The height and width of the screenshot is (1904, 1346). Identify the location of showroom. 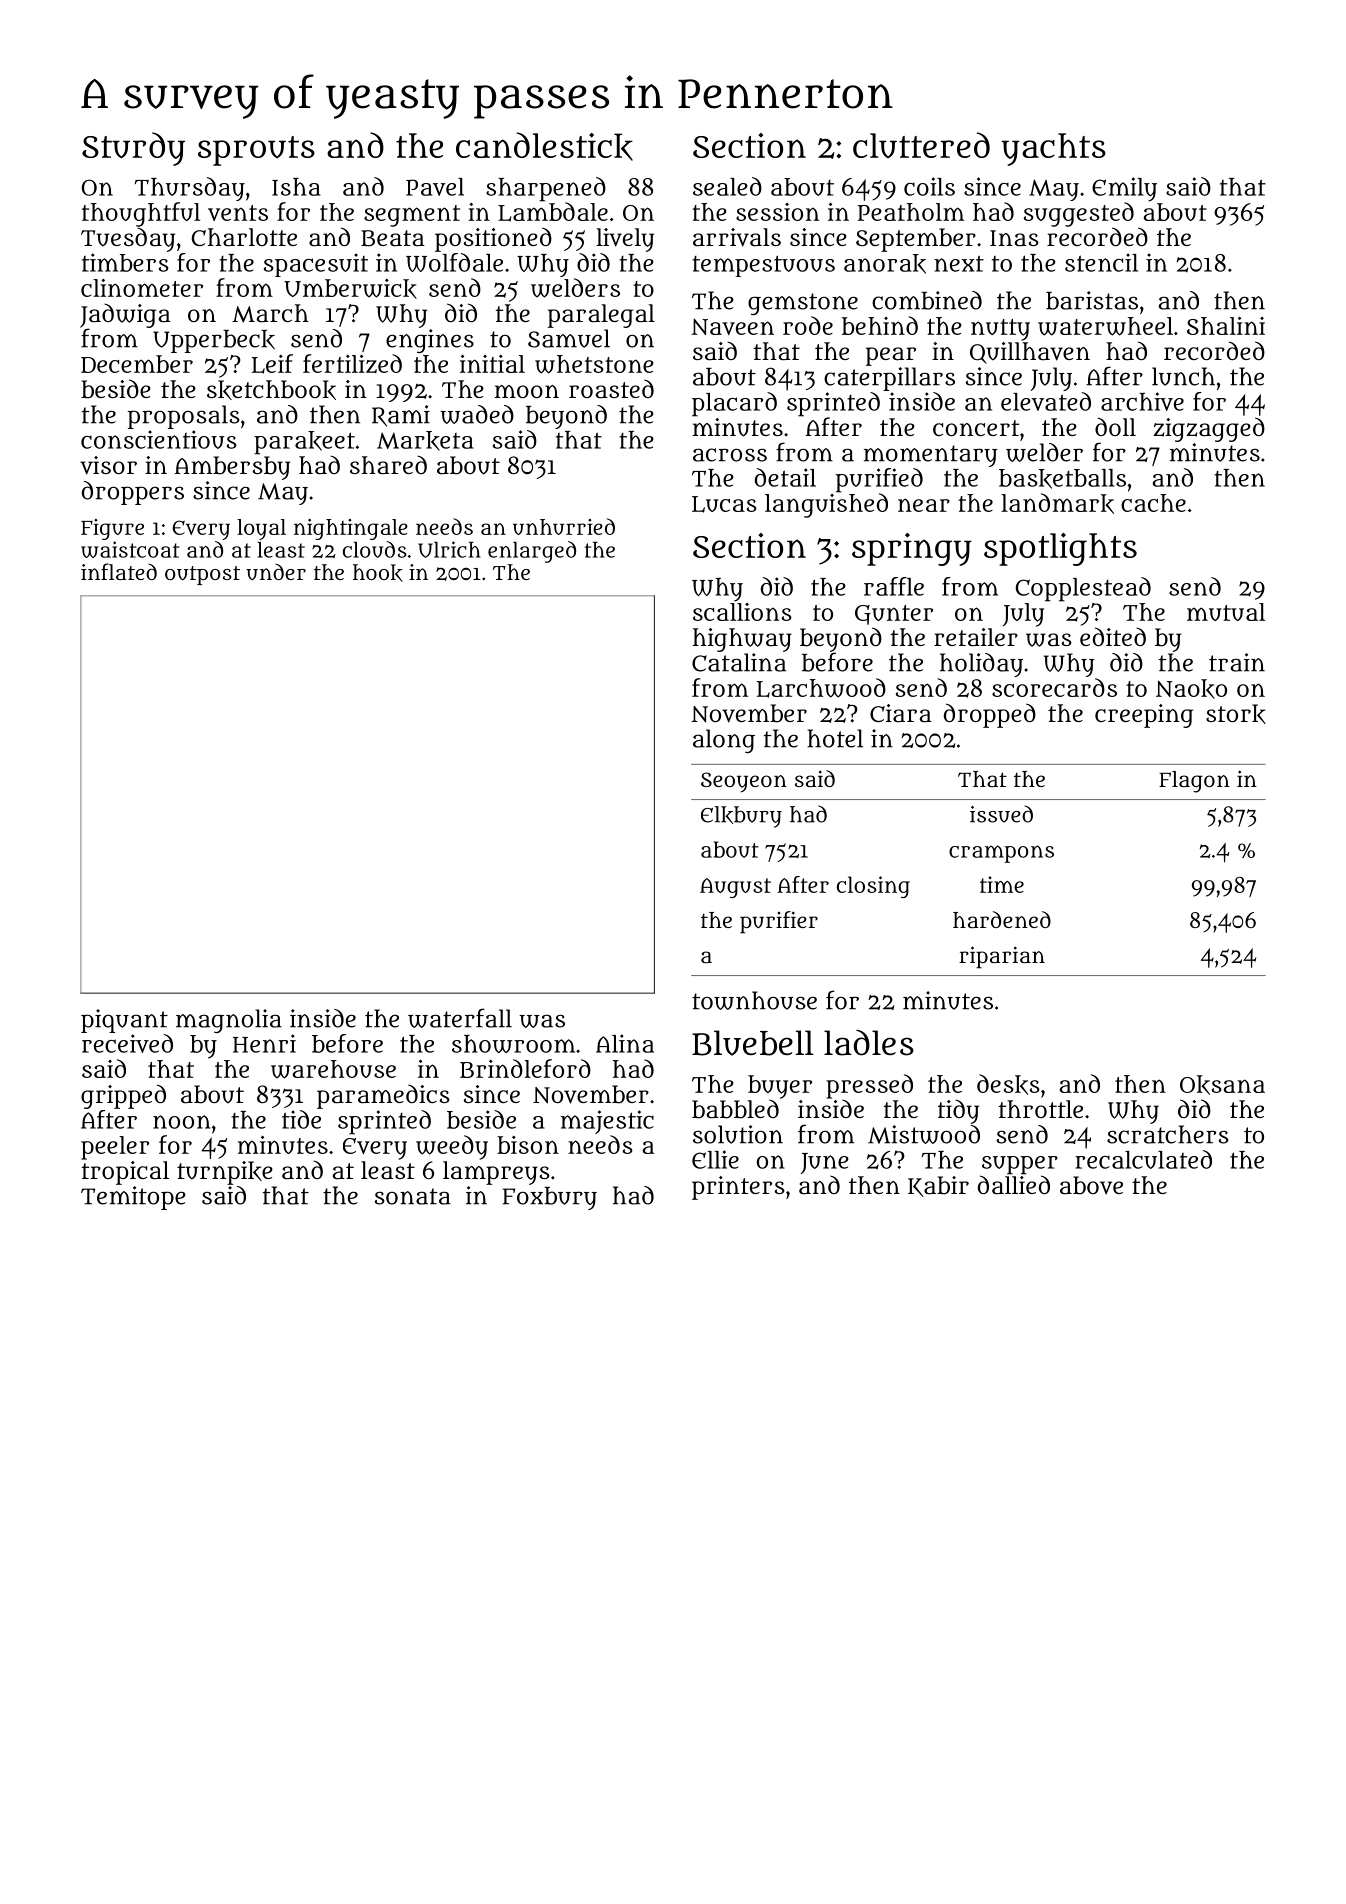
(513, 1044).
